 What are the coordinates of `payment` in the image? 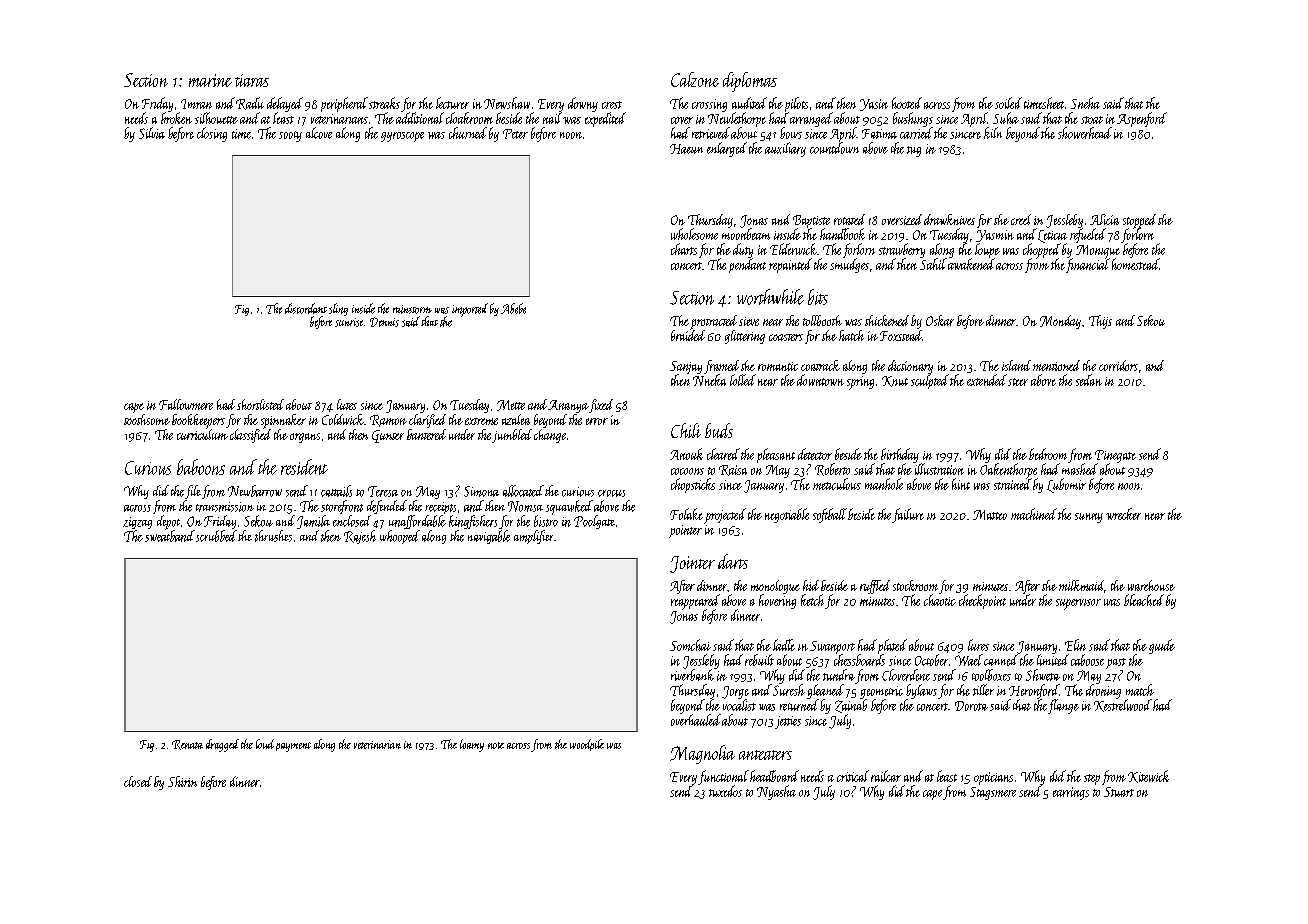 It's located at (293, 747).
